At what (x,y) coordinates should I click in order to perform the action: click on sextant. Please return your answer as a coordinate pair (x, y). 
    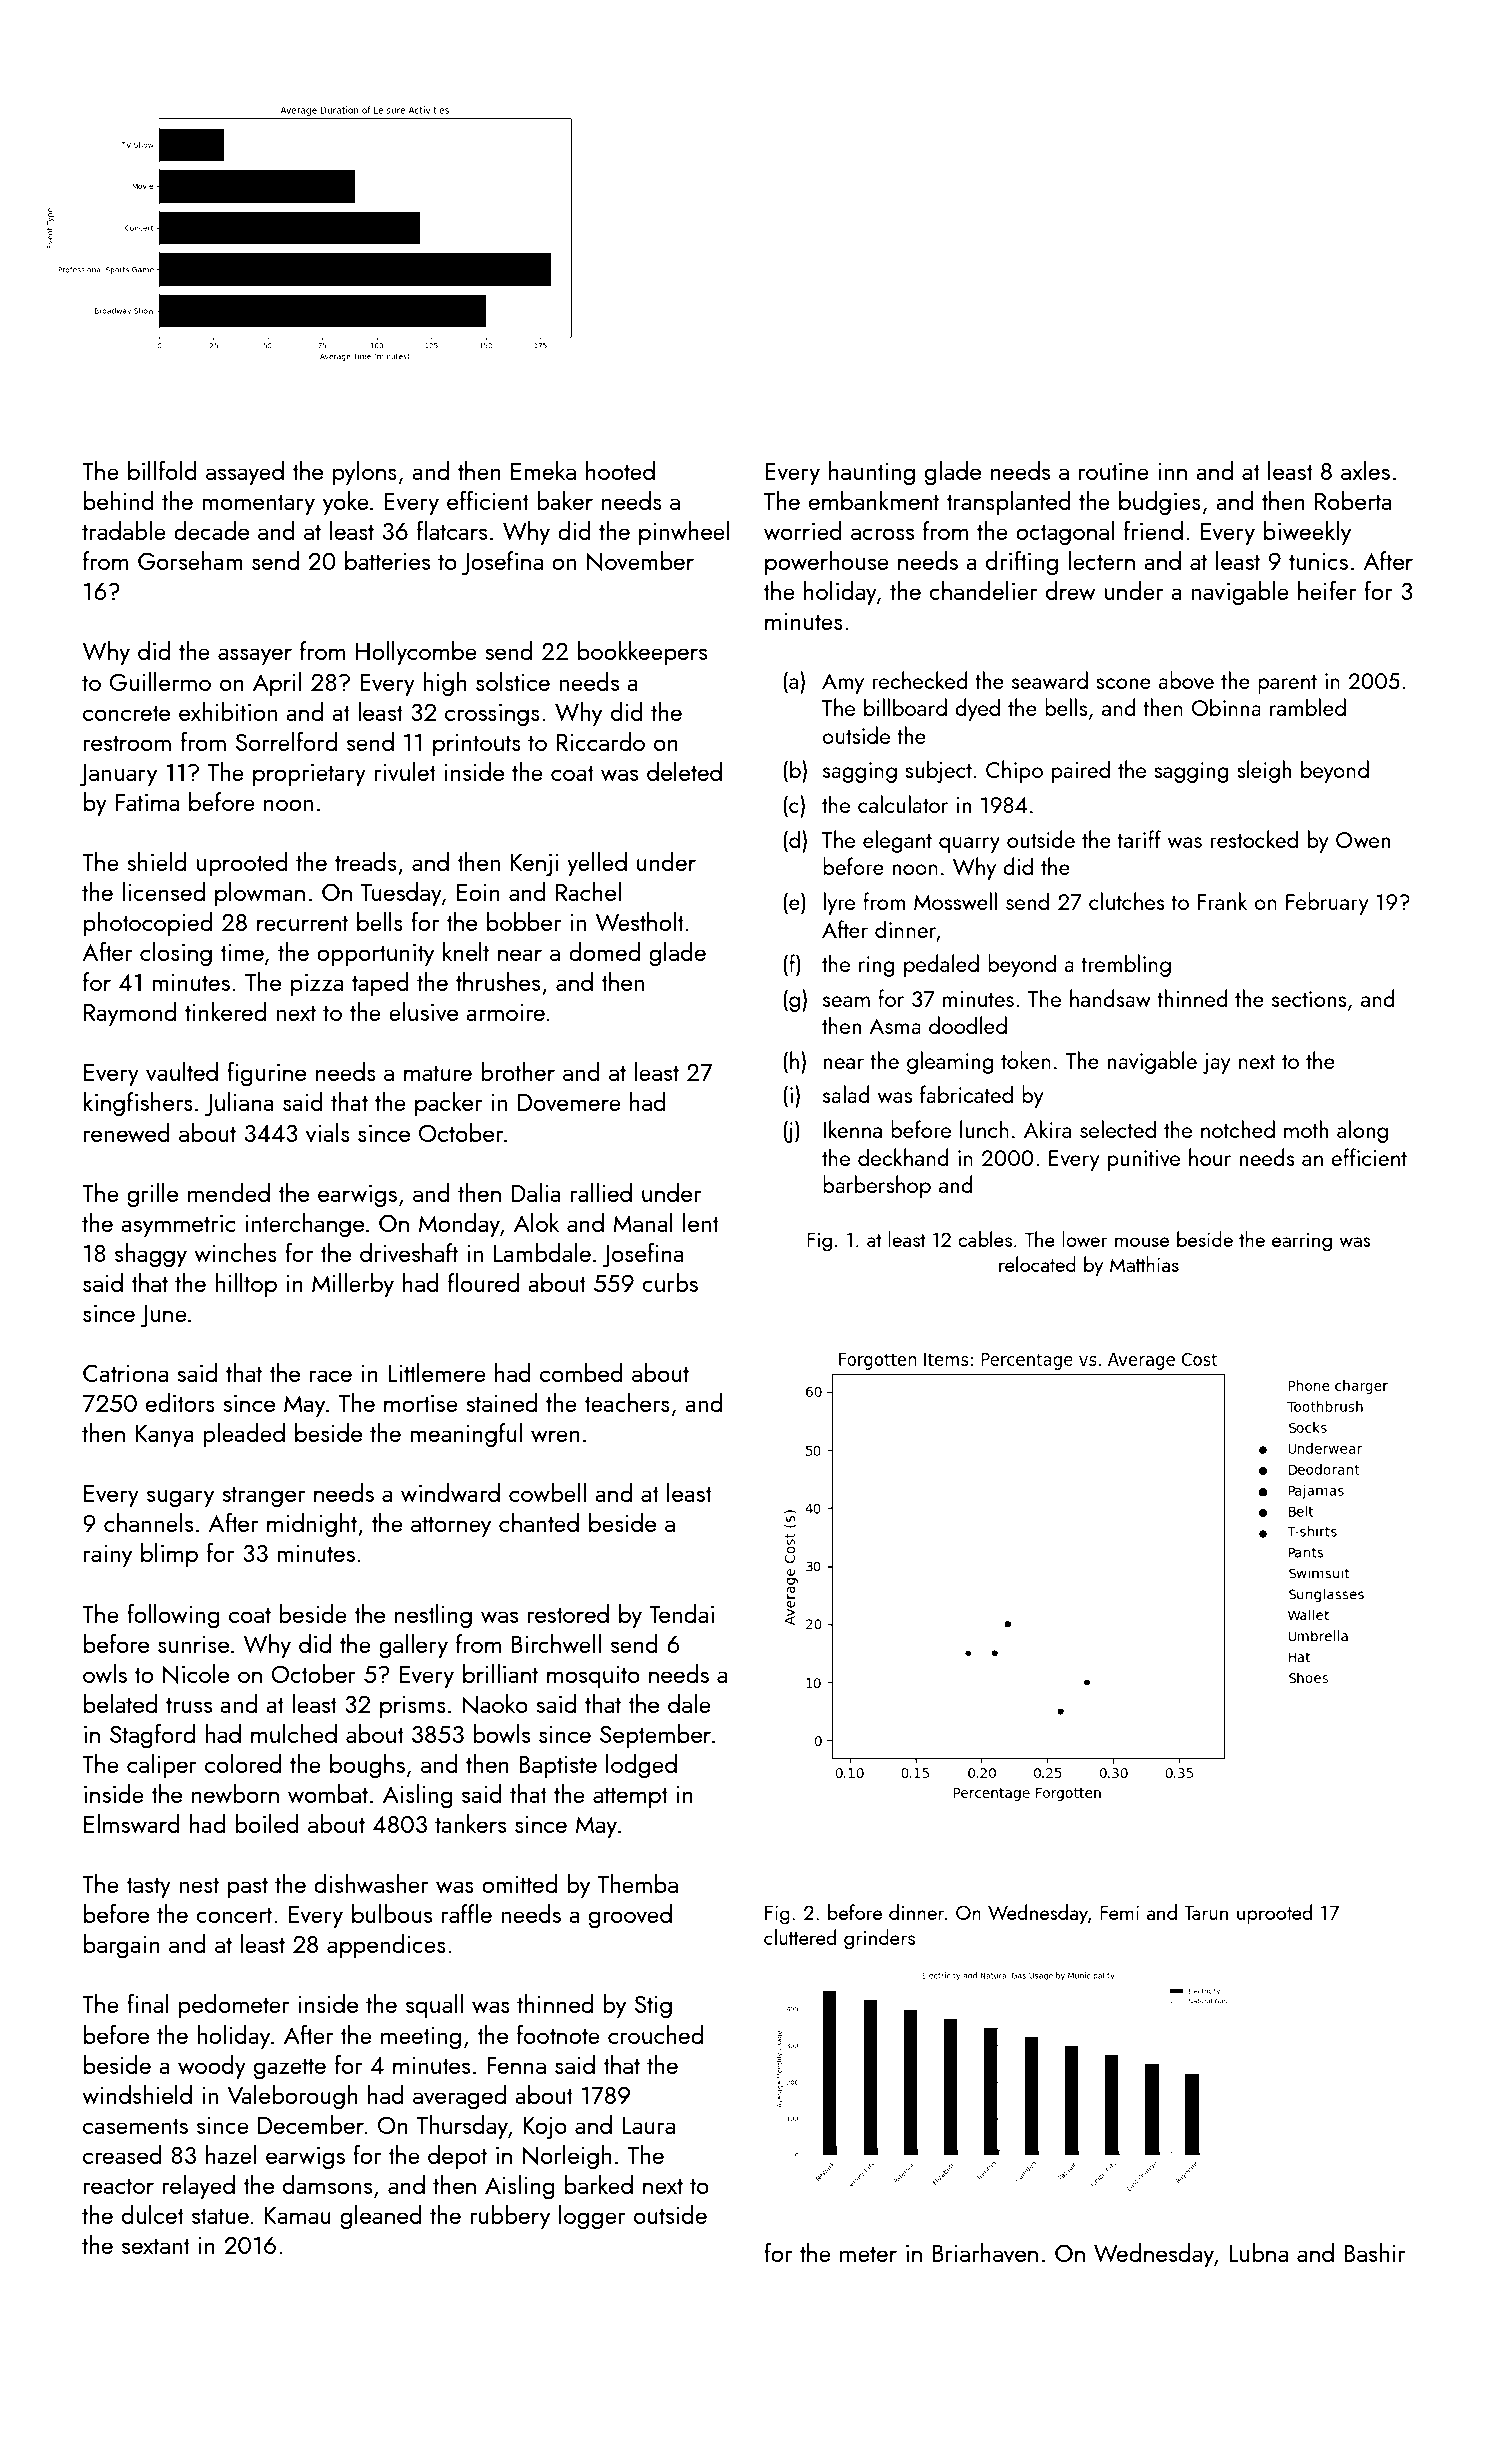
    Looking at the image, I should click on (156, 2246).
